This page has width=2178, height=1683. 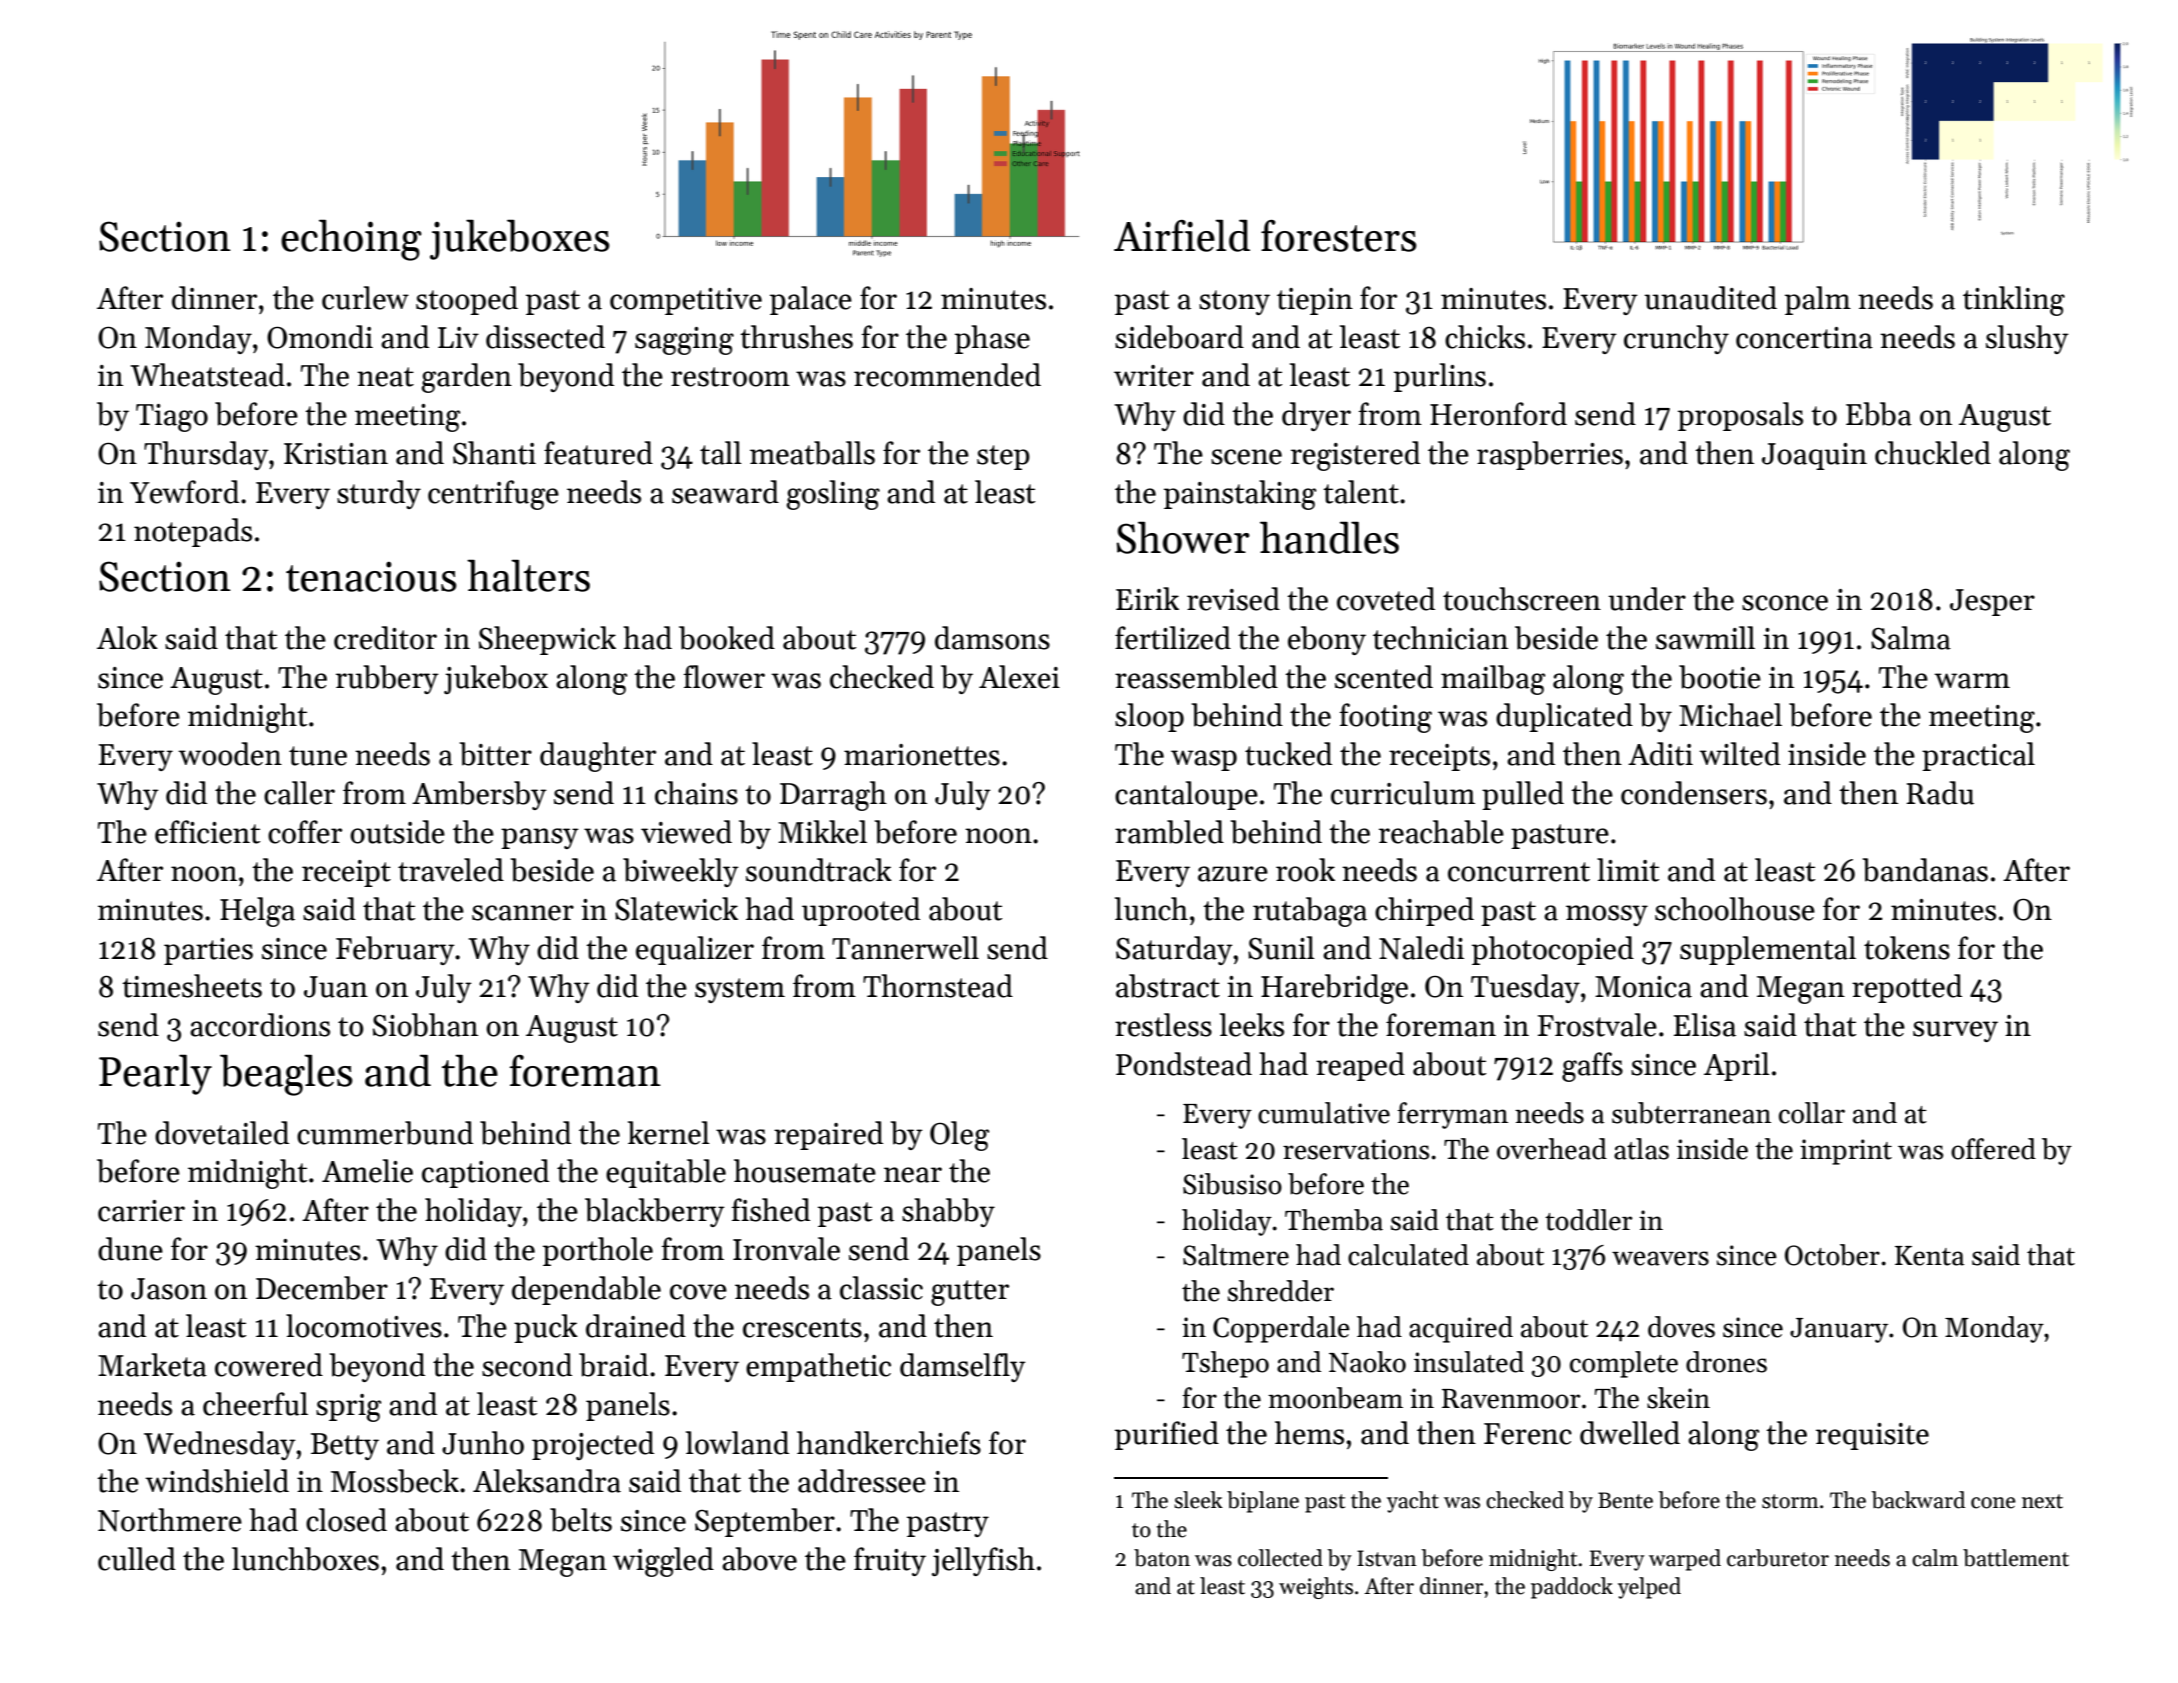 I want to click on handles, so click(x=1329, y=537).
